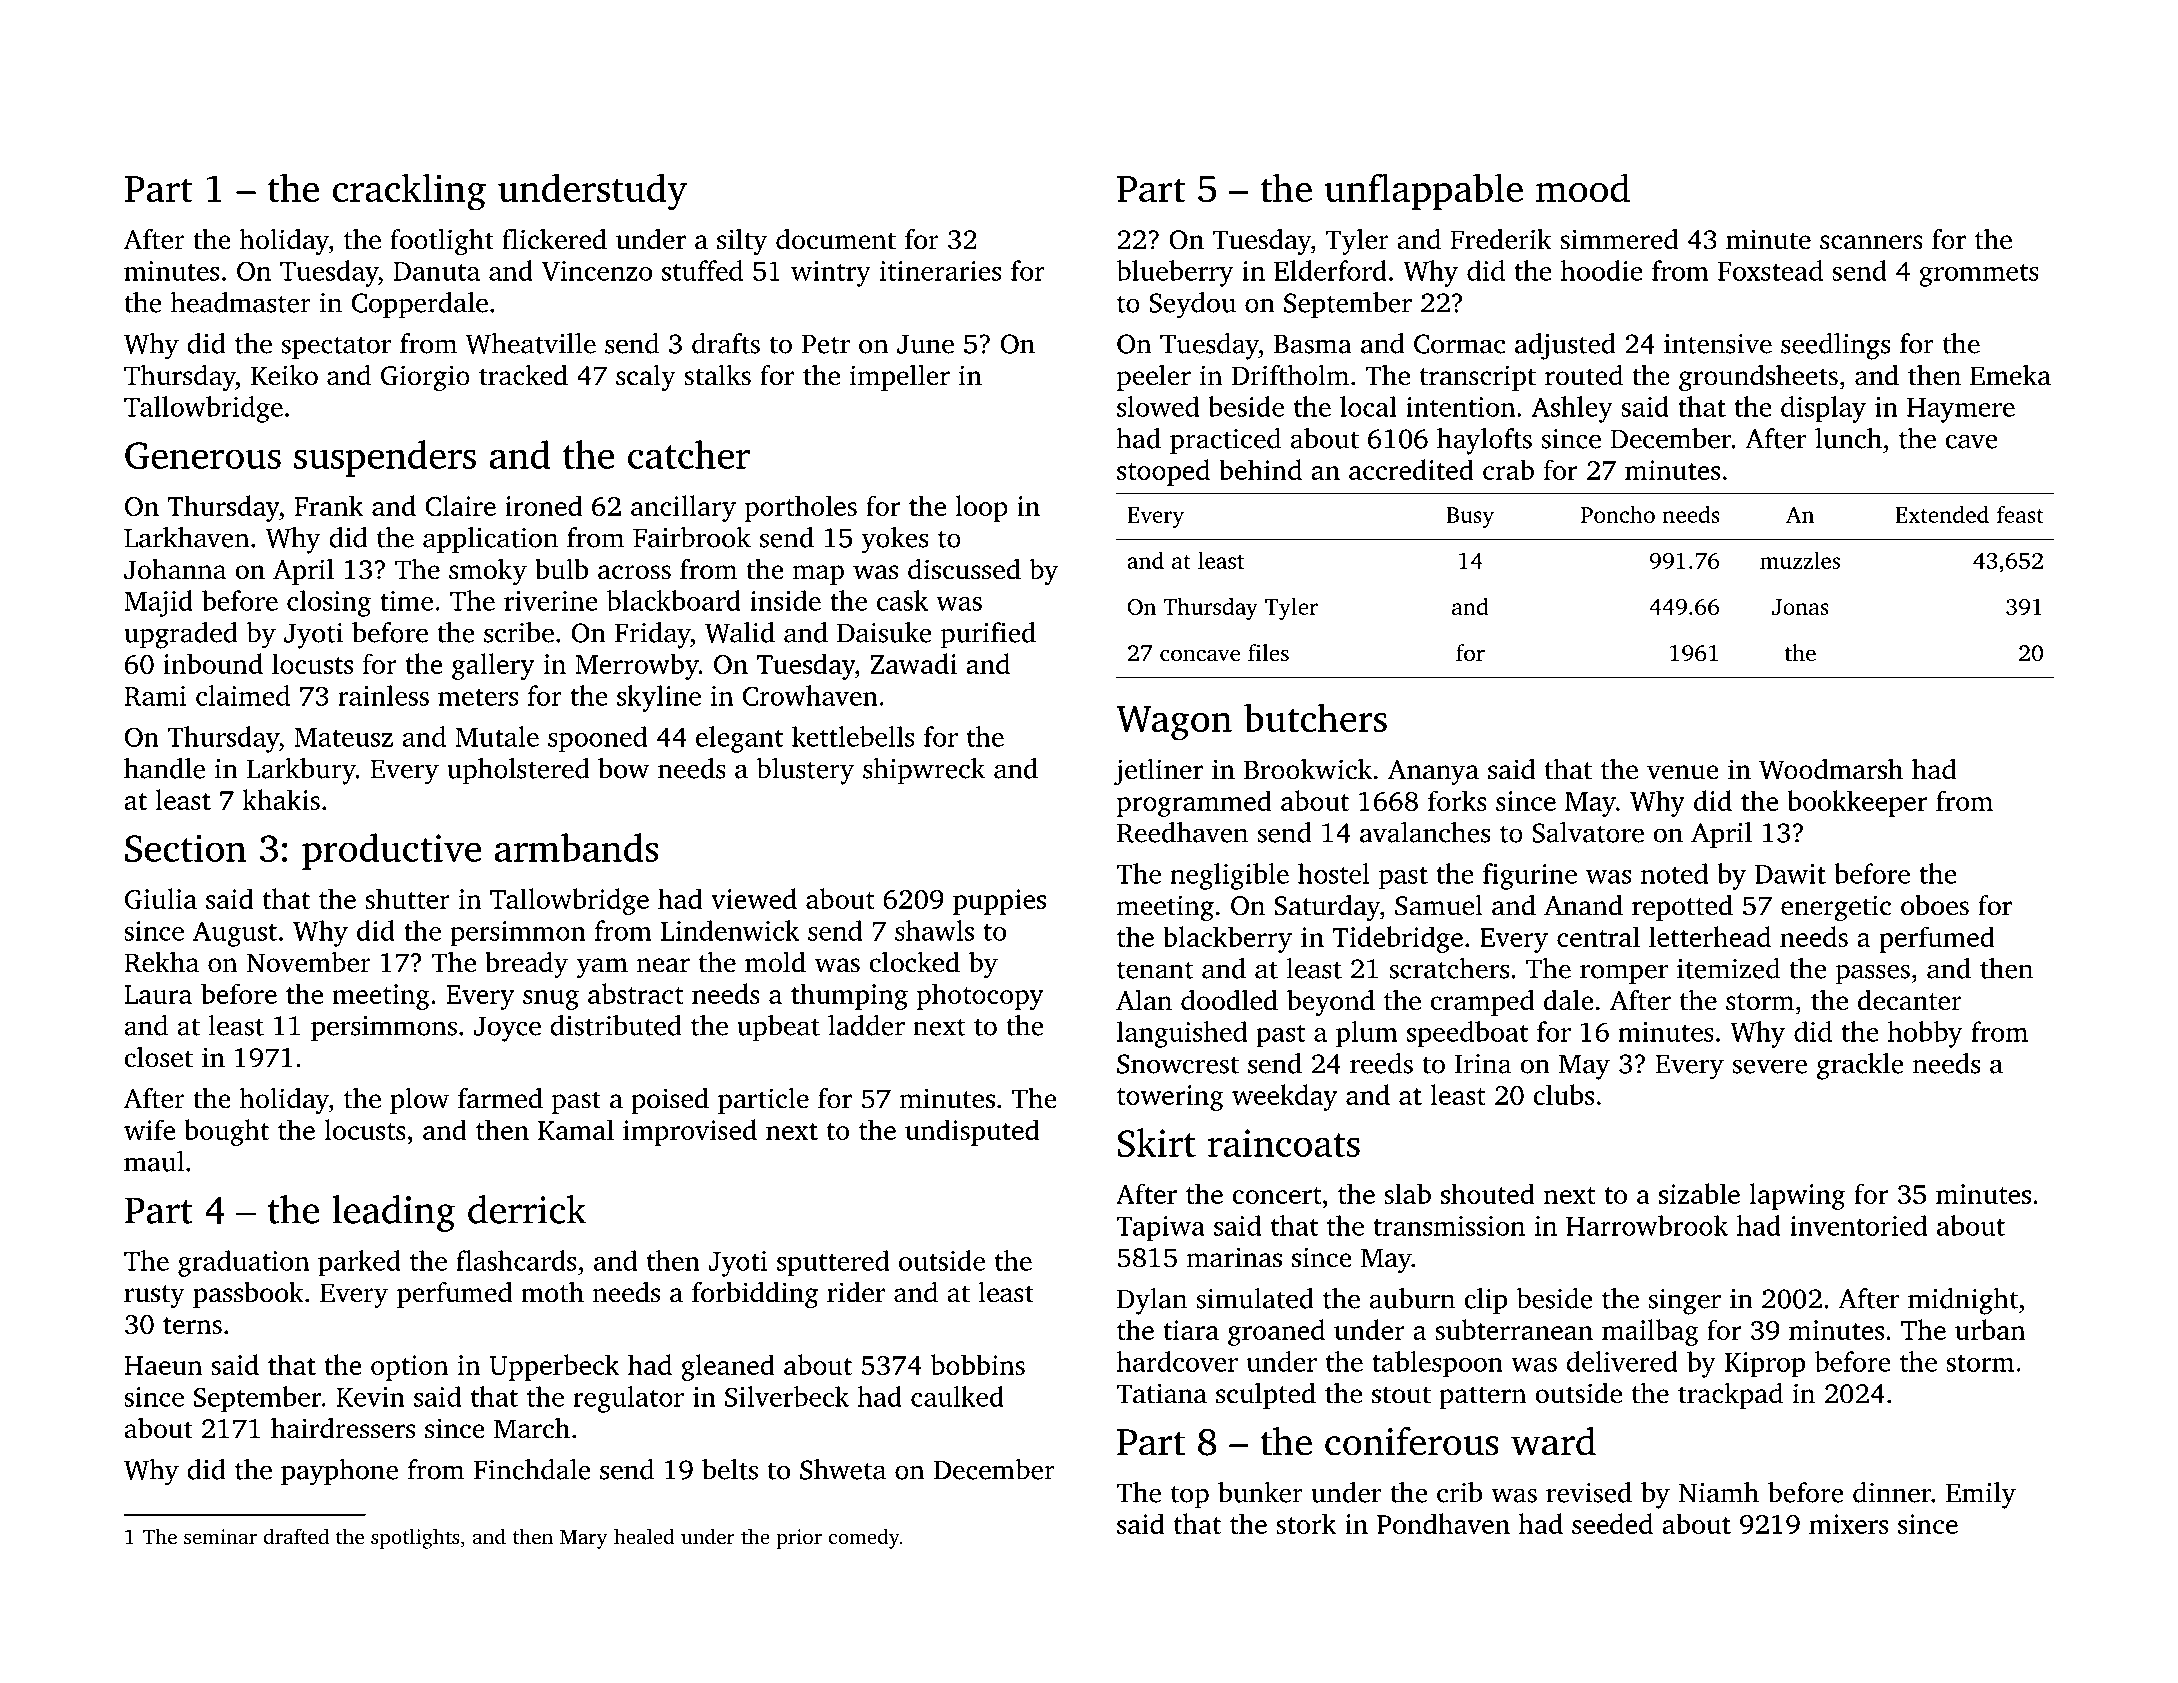  I want to click on blueberry, so click(1174, 273).
